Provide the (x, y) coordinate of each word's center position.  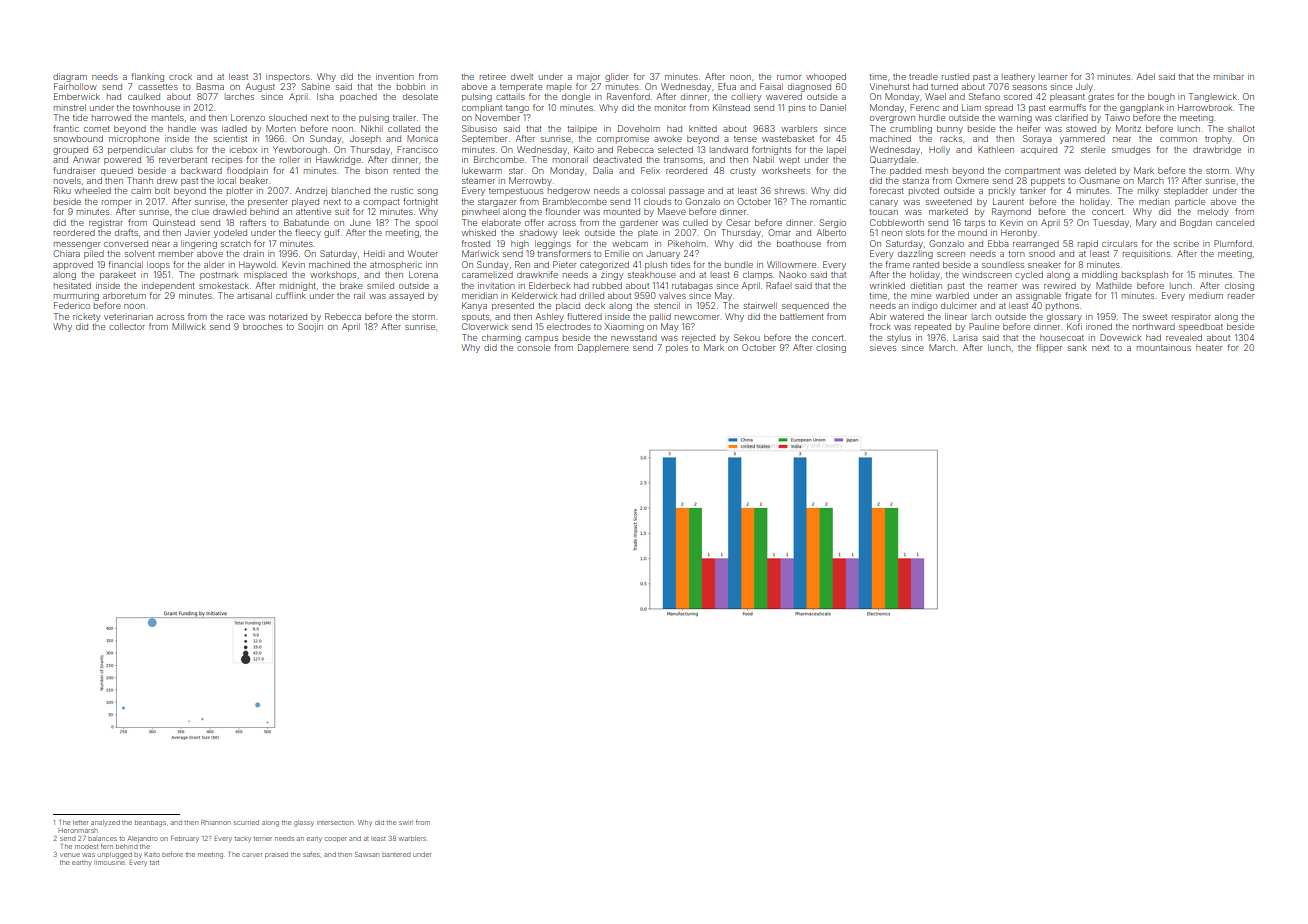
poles (677, 348)
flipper (1049, 348)
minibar (1229, 76)
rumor (789, 77)
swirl (405, 823)
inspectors (288, 76)
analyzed (105, 823)
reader (1241, 296)
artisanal (254, 295)
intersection (335, 823)
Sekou (747, 337)
